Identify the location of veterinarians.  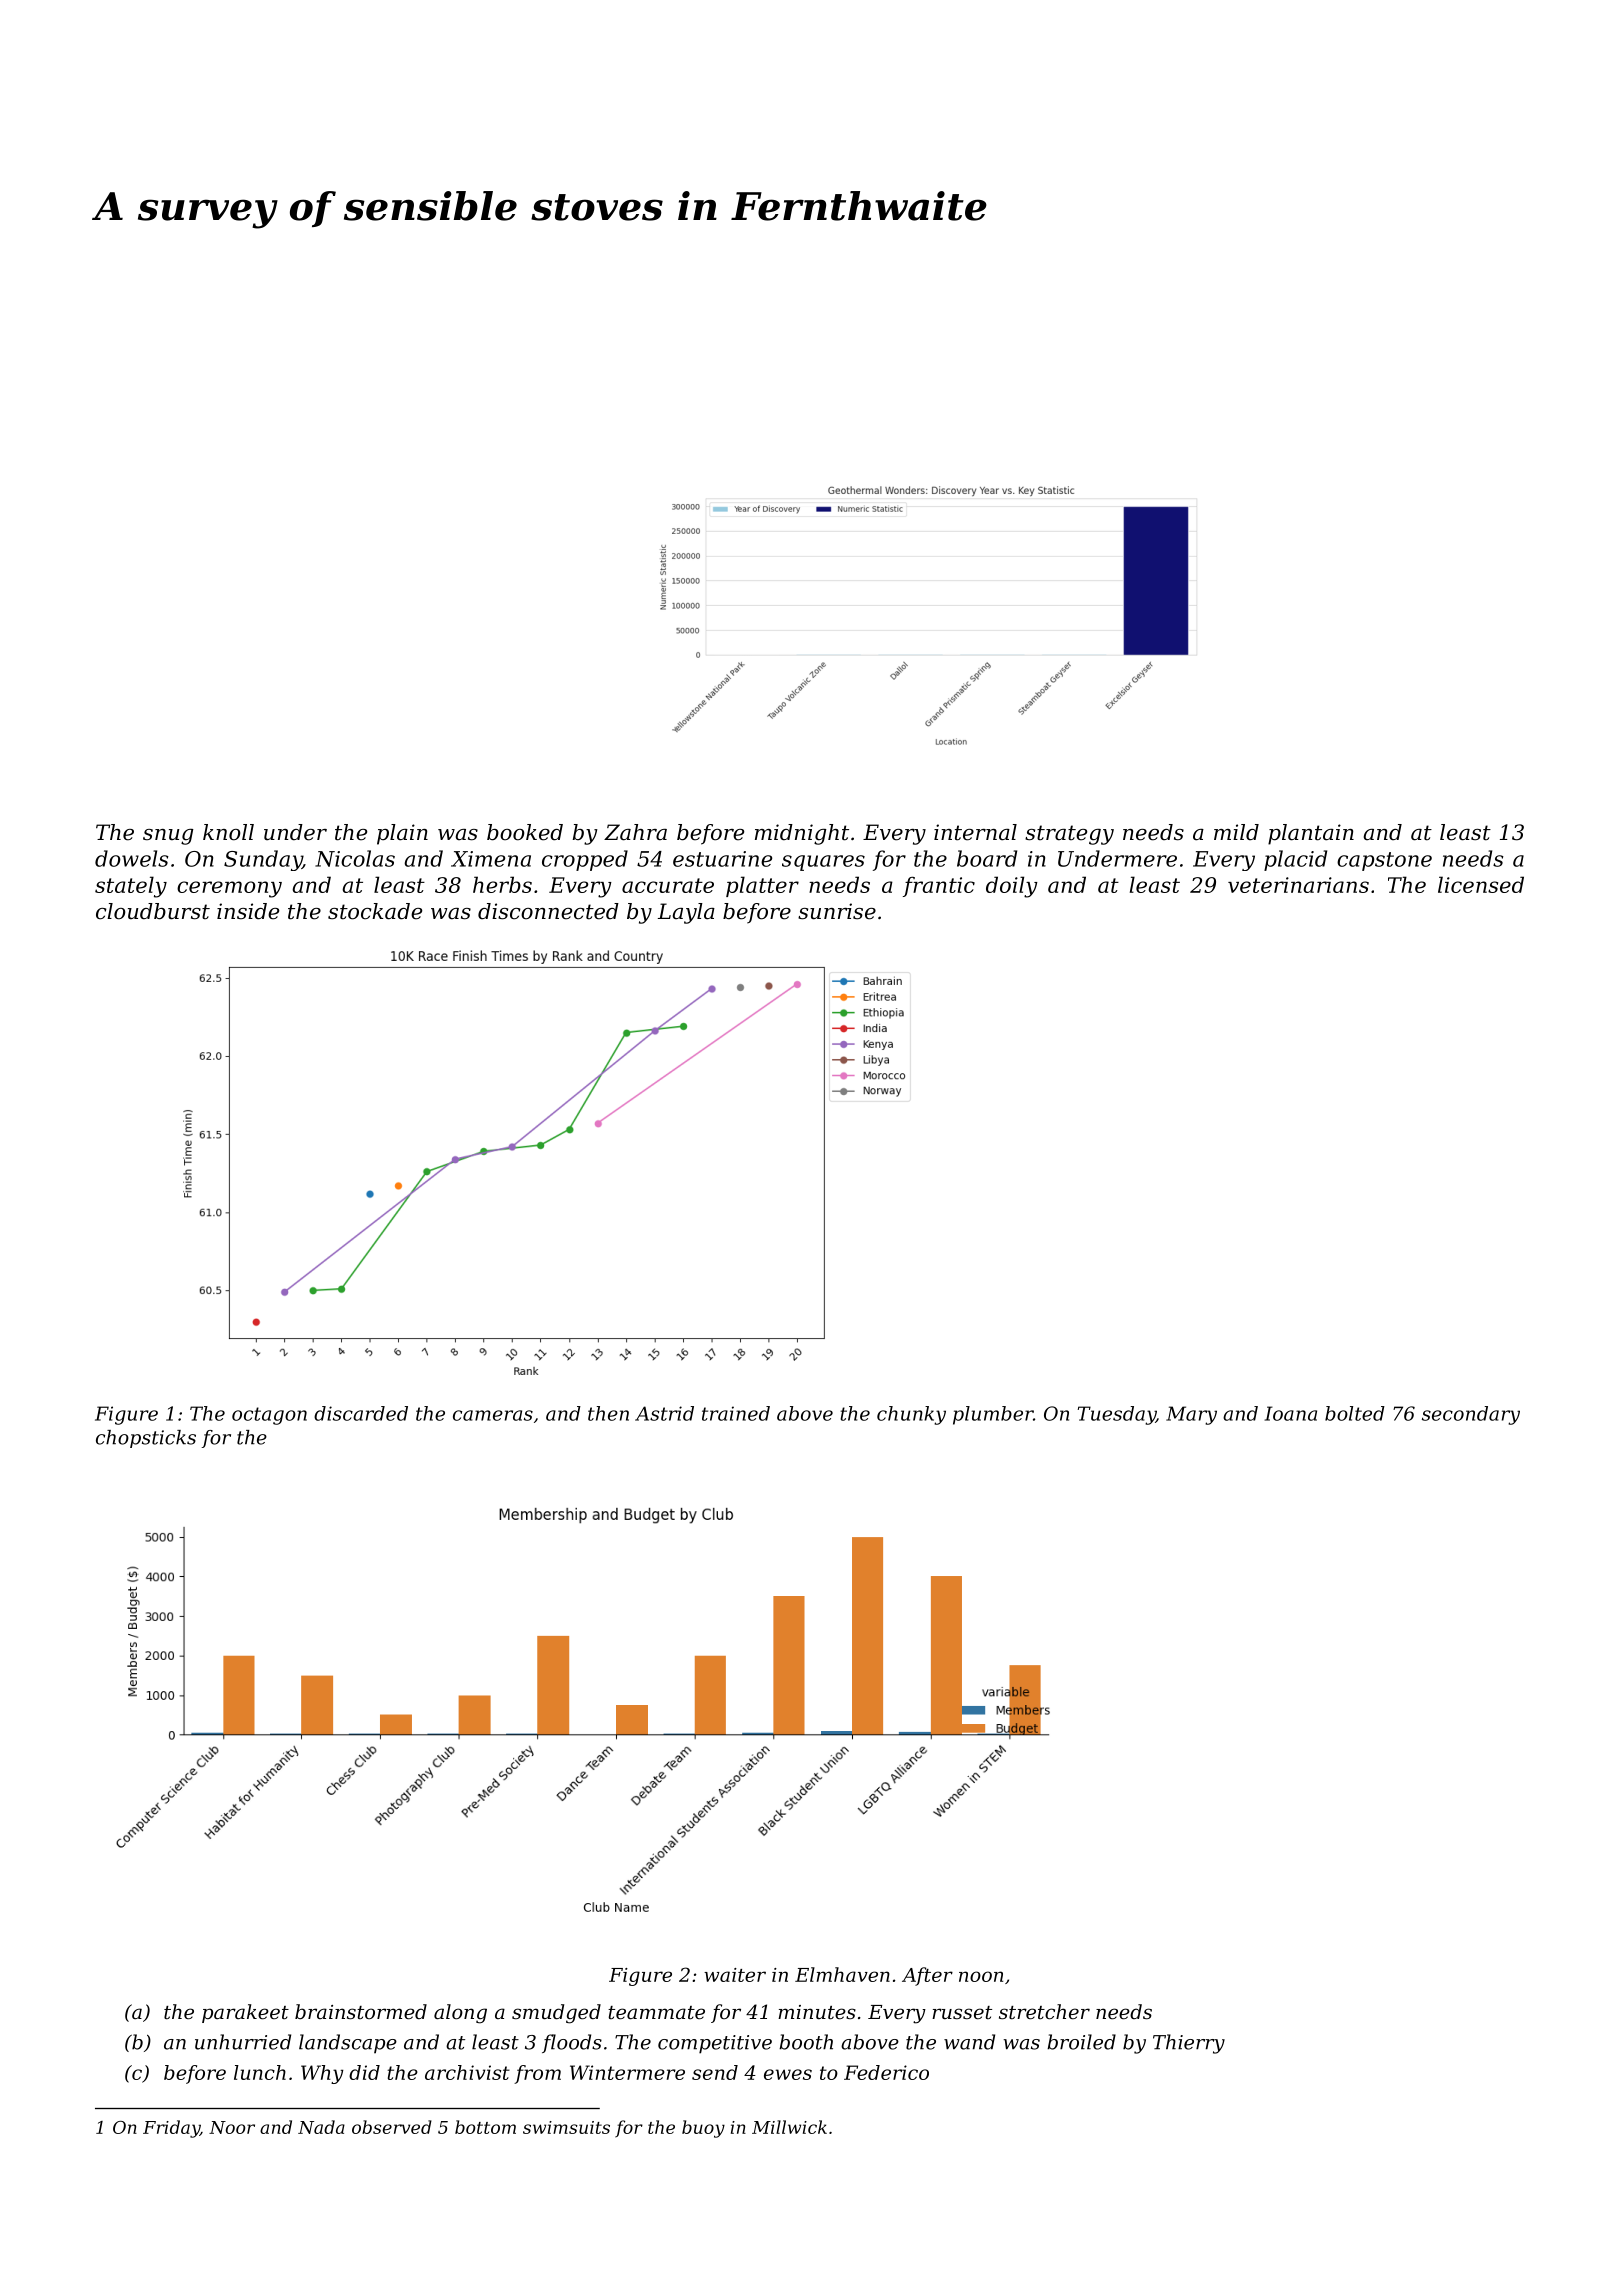
(1298, 885).
